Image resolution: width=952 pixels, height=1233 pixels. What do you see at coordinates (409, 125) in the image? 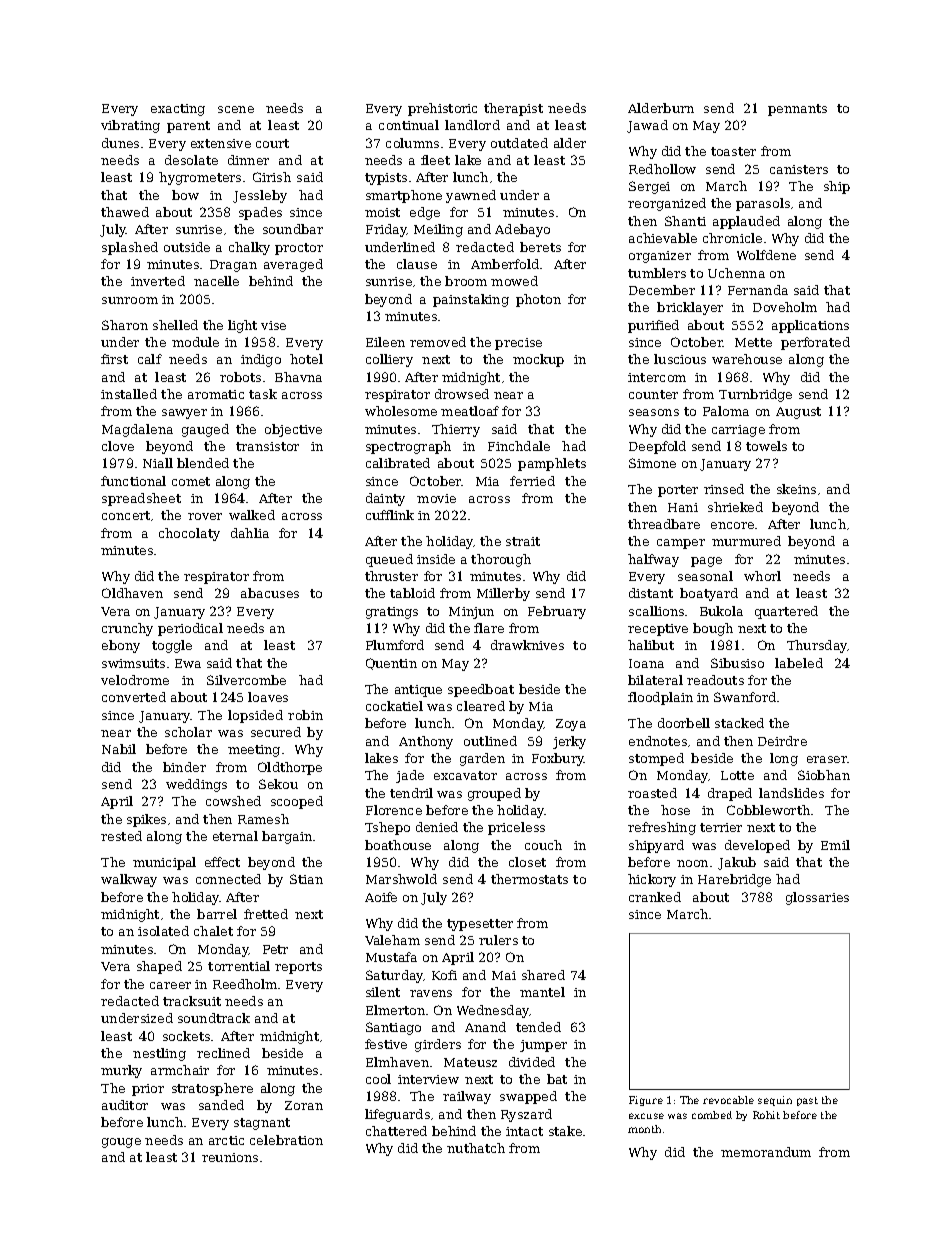
I see `continual` at bounding box center [409, 125].
